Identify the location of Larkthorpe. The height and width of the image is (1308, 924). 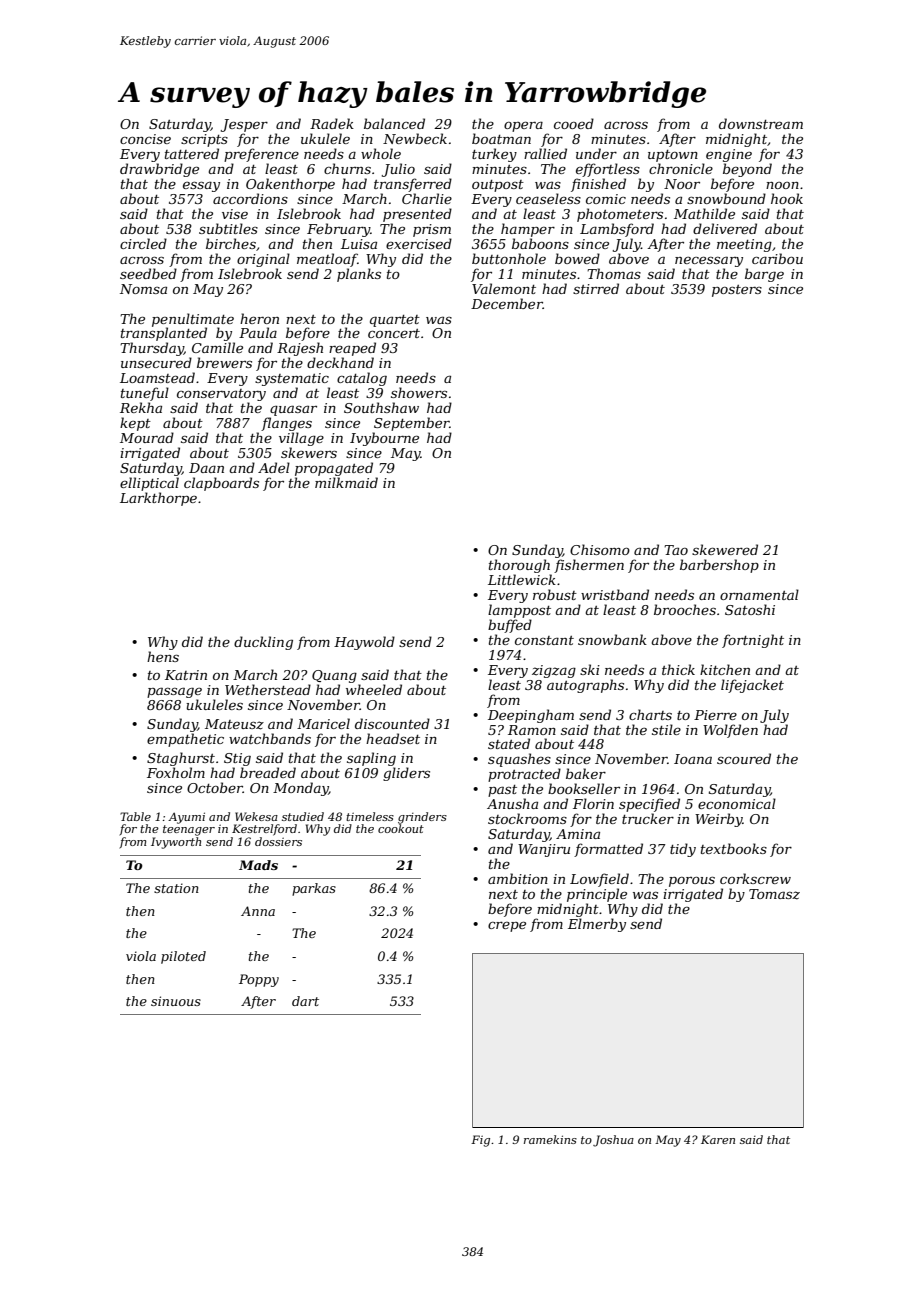
(158, 499).
